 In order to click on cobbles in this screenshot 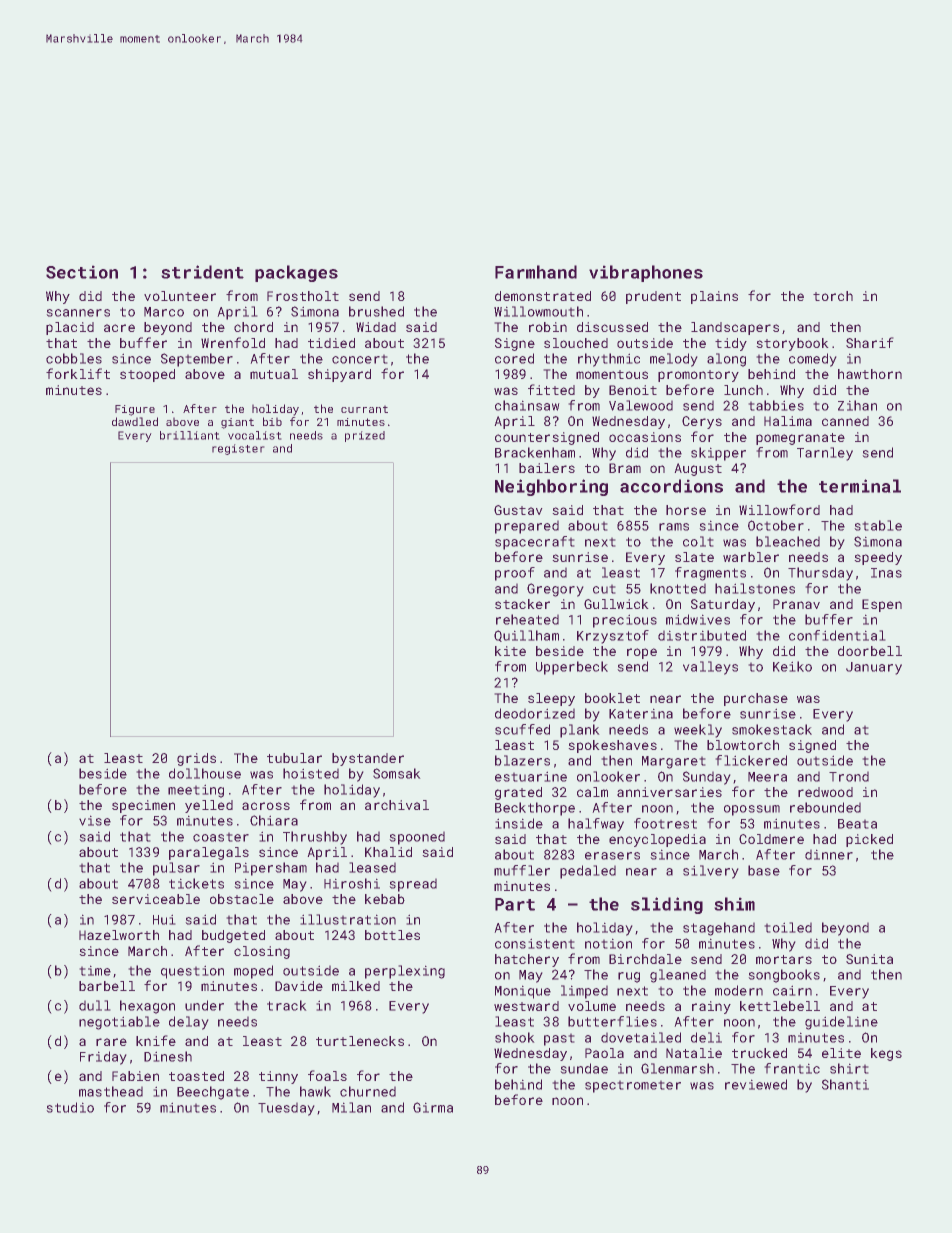, I will do `click(74, 358)`.
